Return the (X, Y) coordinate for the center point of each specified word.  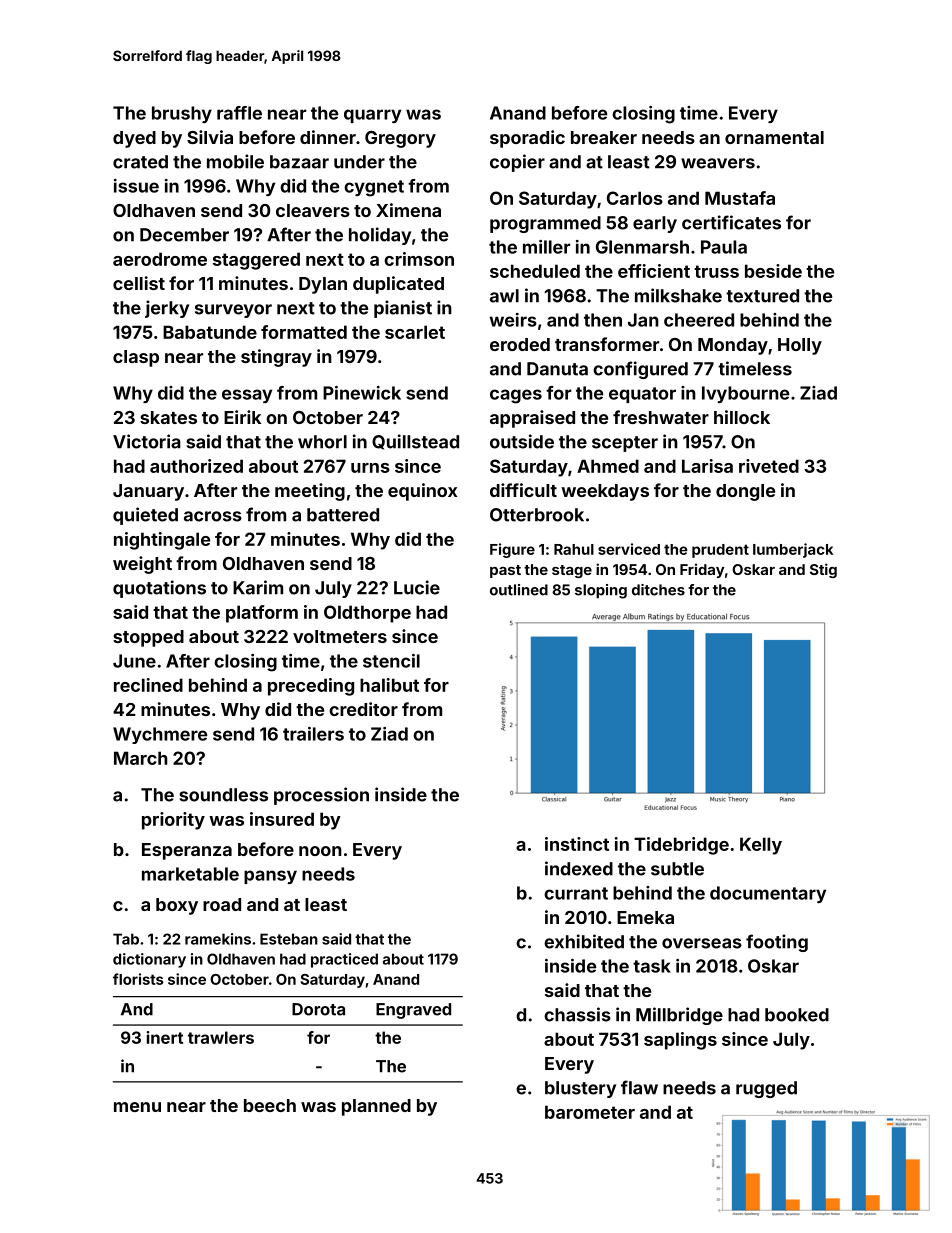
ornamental (774, 137)
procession (321, 796)
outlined (519, 590)
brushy (182, 114)
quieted (145, 516)
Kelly (761, 846)
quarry (372, 116)
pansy (270, 877)
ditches (658, 590)
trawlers (221, 1037)
